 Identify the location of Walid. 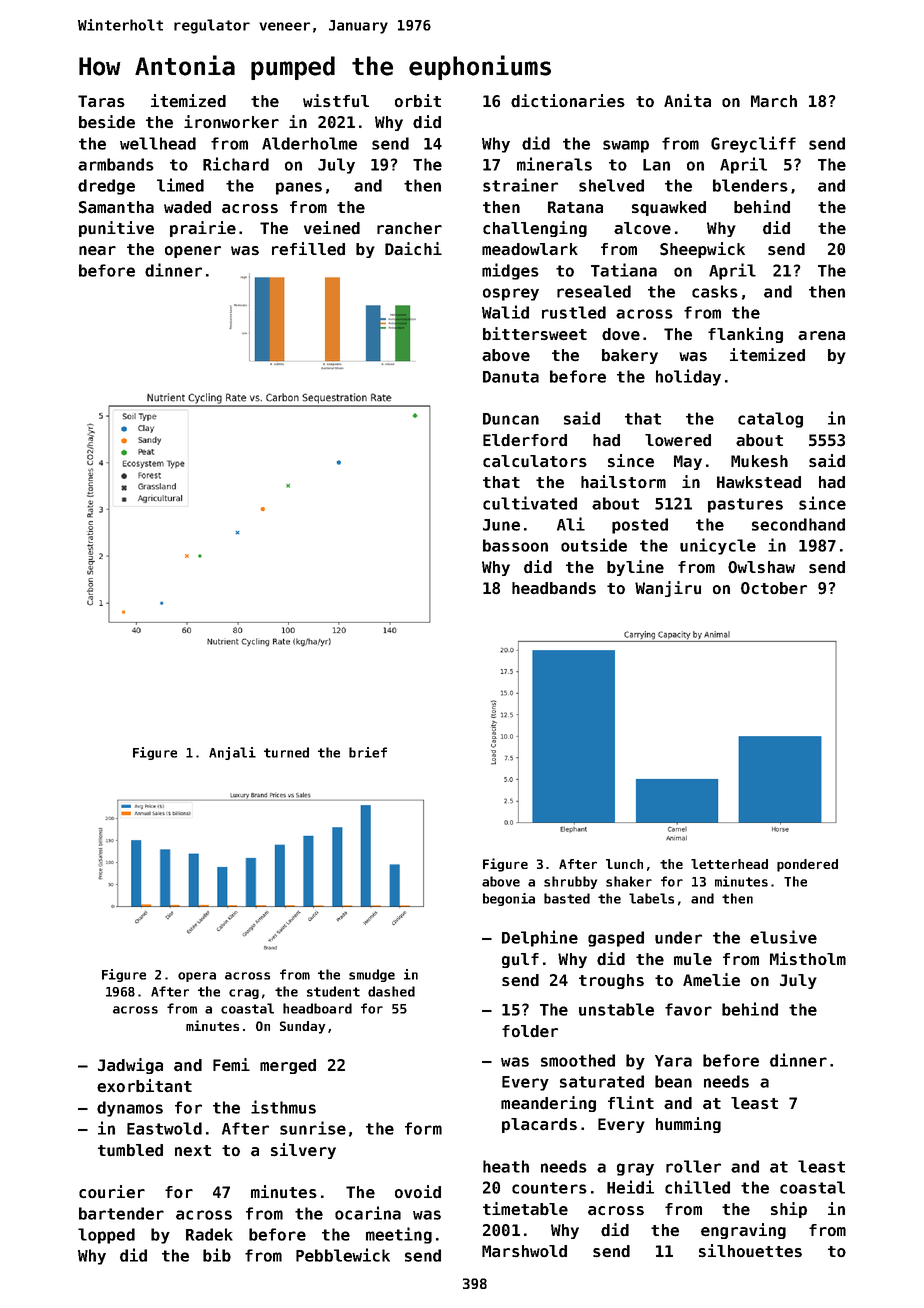
(505, 312).
